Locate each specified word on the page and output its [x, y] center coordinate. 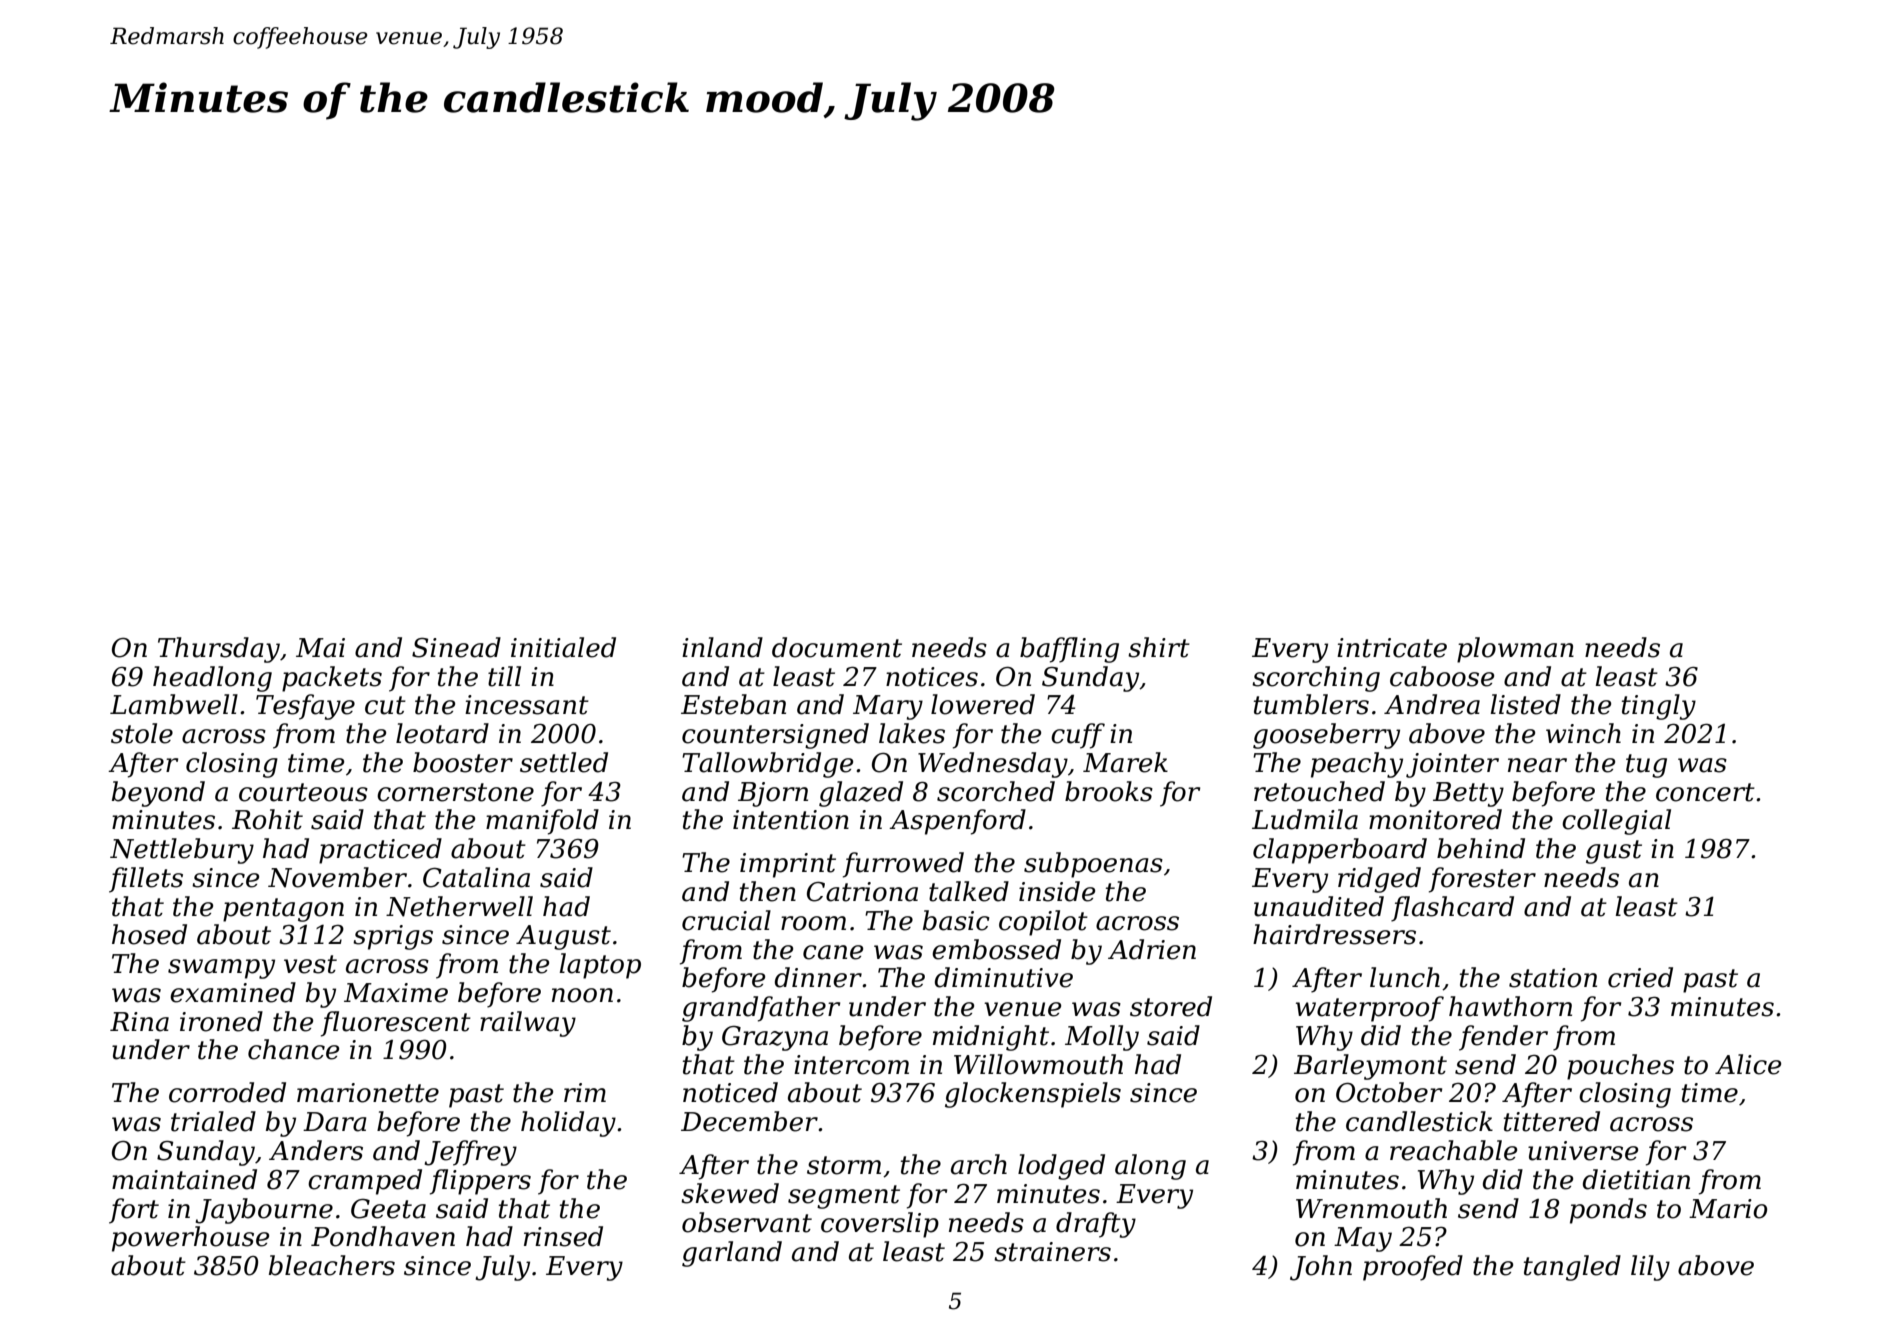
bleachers [332, 1265]
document [837, 647]
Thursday [219, 650]
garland [732, 1254]
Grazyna [775, 1038]
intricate [1392, 648]
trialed [213, 1121]
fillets [146, 880]
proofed [1413, 1268]
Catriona [862, 892]
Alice [1748, 1064]
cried [1640, 977]
